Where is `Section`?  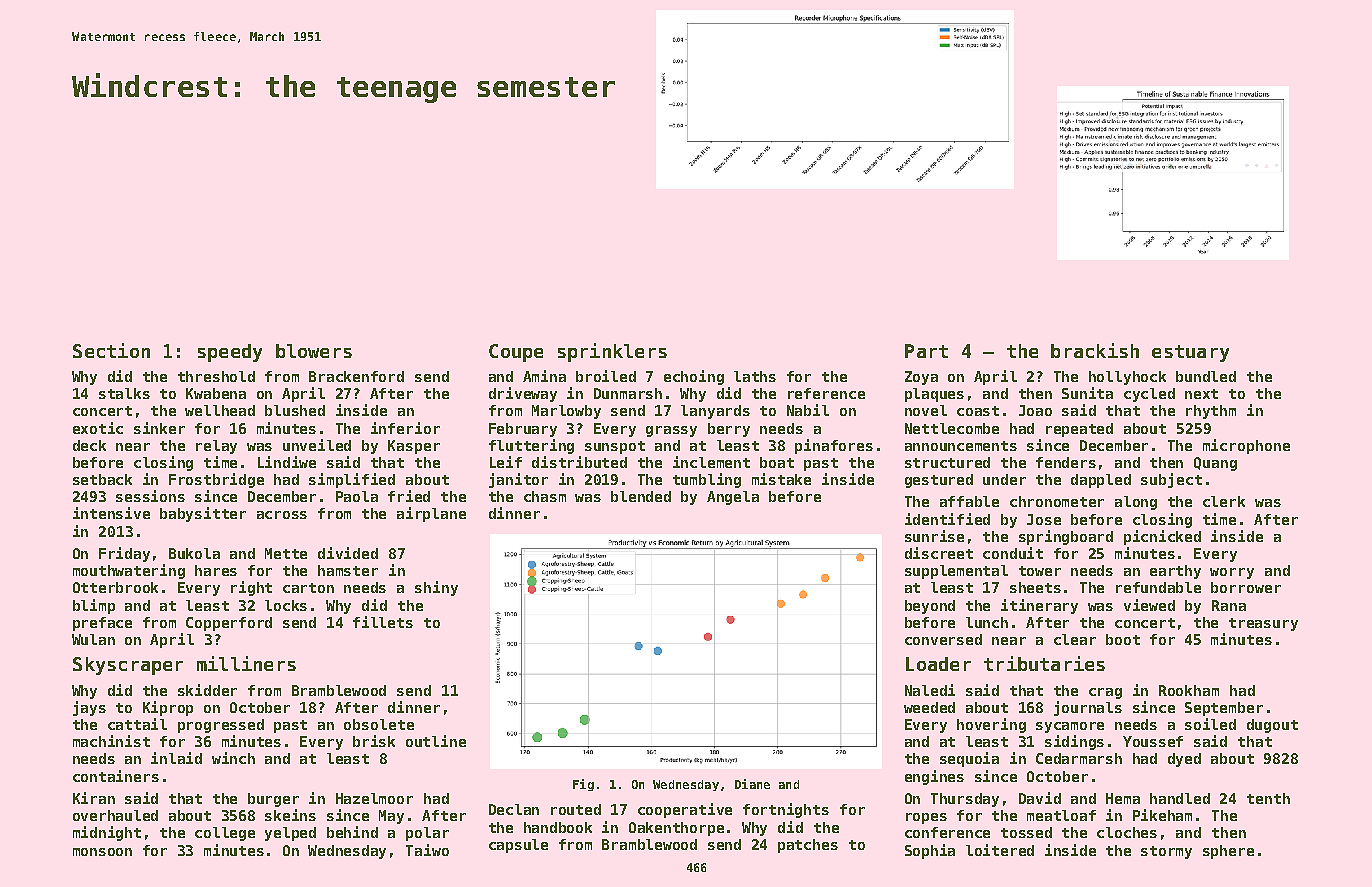 Section is located at coordinates (111, 350).
